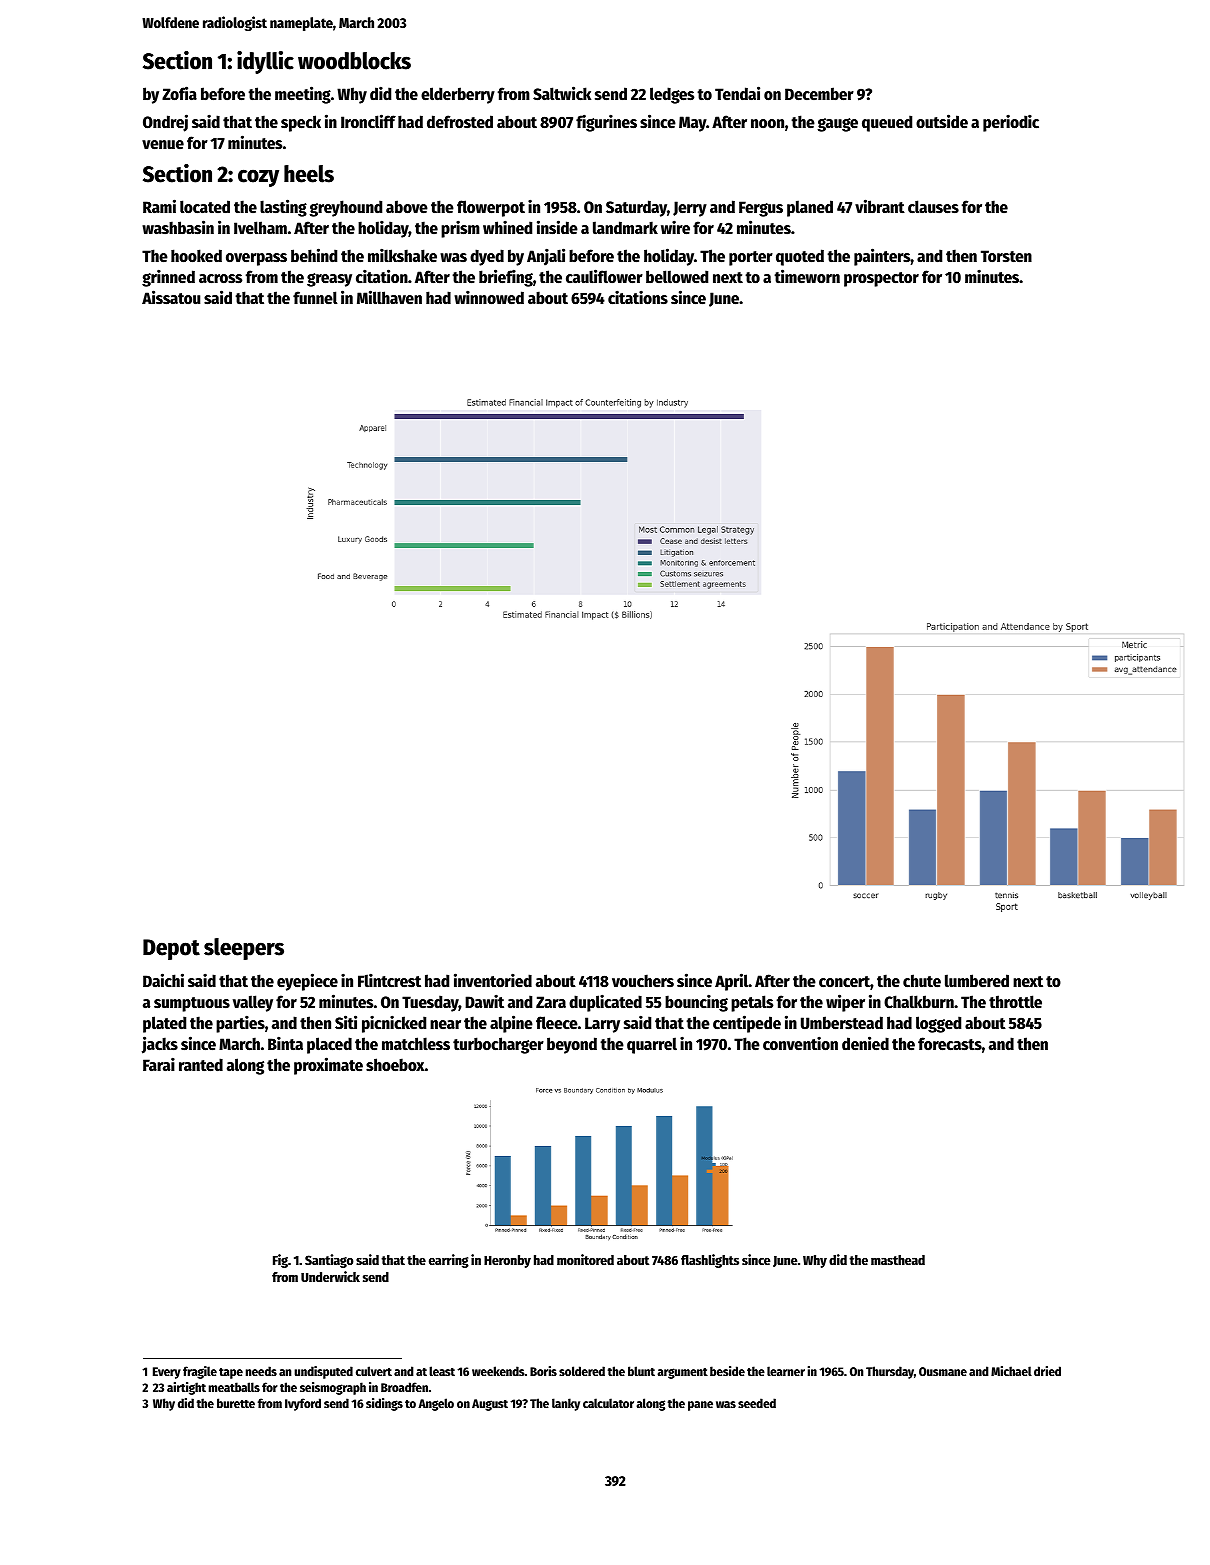  I want to click on funnel, so click(315, 298).
